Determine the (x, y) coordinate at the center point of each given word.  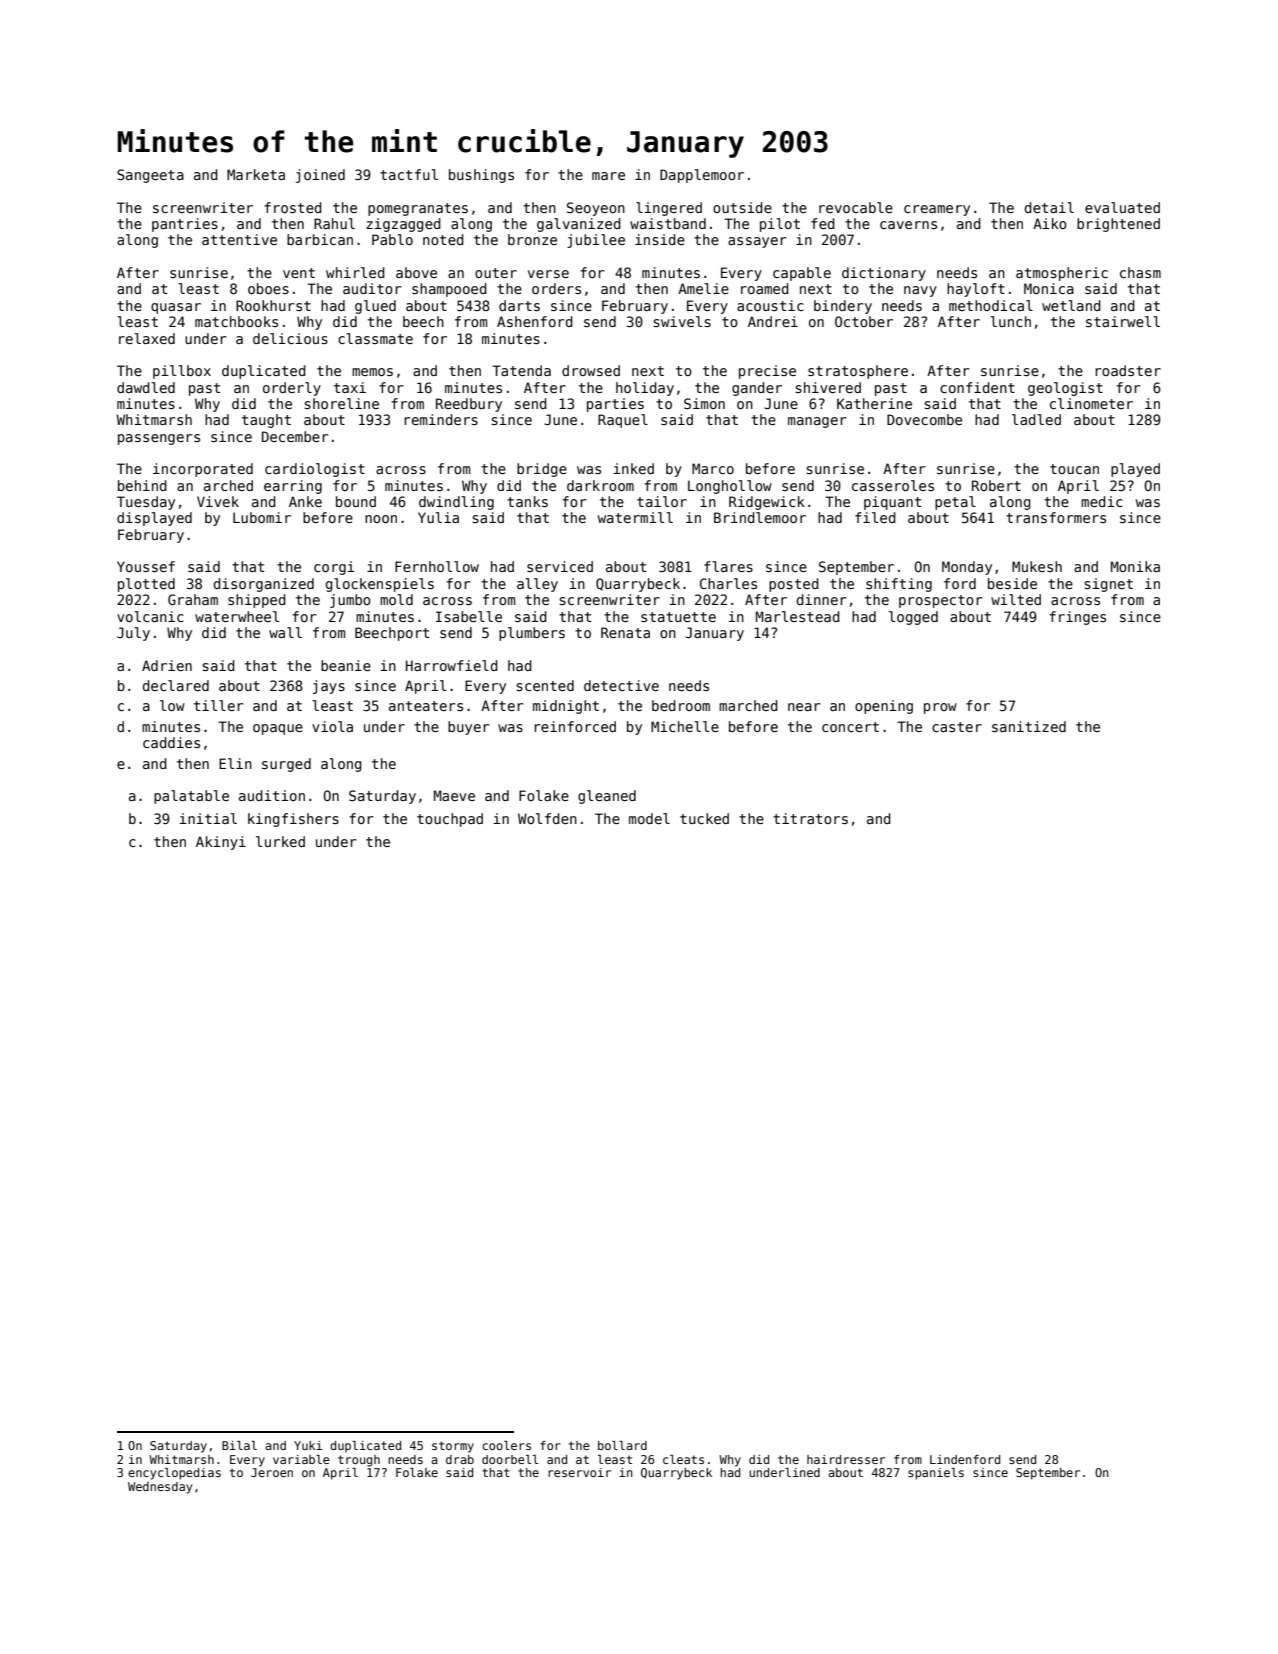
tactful (409, 174)
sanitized (1029, 726)
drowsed (591, 370)
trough (359, 1461)
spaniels (936, 1474)
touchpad (450, 820)
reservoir (579, 1472)
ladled (1036, 419)
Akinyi (221, 843)
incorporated (203, 470)
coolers (506, 1445)
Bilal (239, 1445)
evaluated (1122, 207)
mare (608, 176)
